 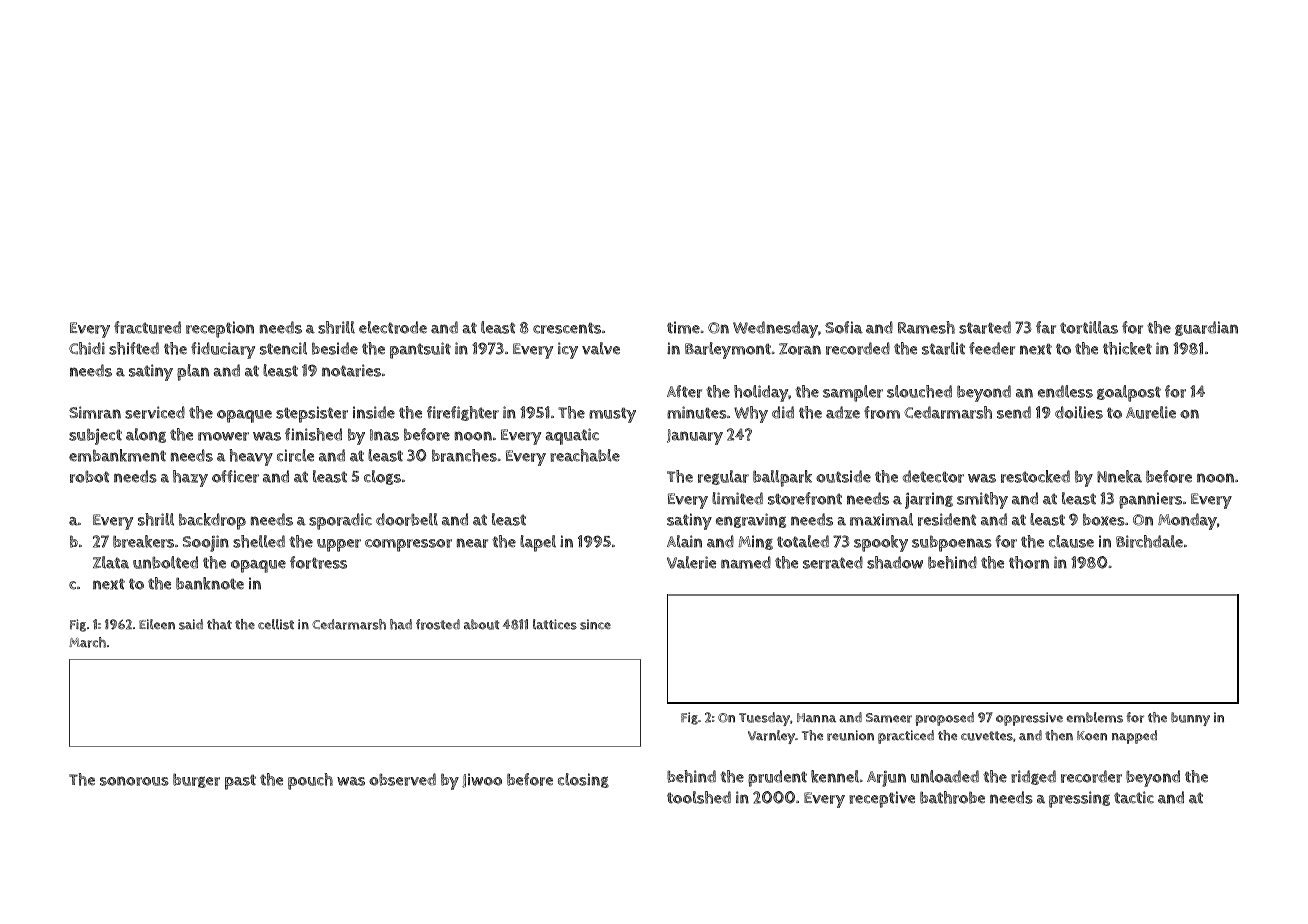 I want to click on crescents, so click(x=567, y=328).
